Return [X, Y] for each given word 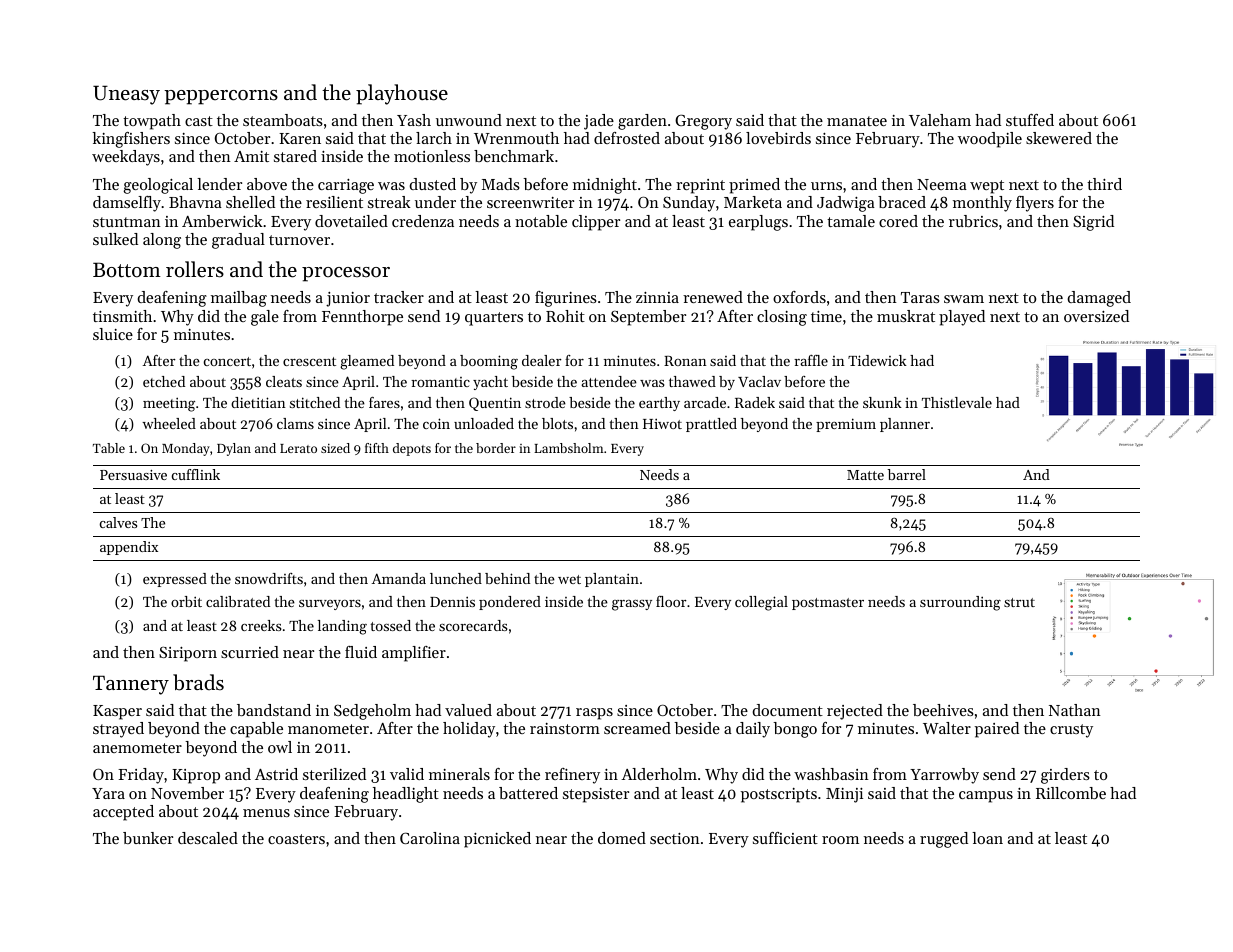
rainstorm [565, 728]
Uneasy [126, 95]
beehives [943, 710]
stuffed [1030, 120]
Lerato [298, 448]
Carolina [430, 838]
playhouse [402, 94]
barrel [907, 474]
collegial [761, 603]
